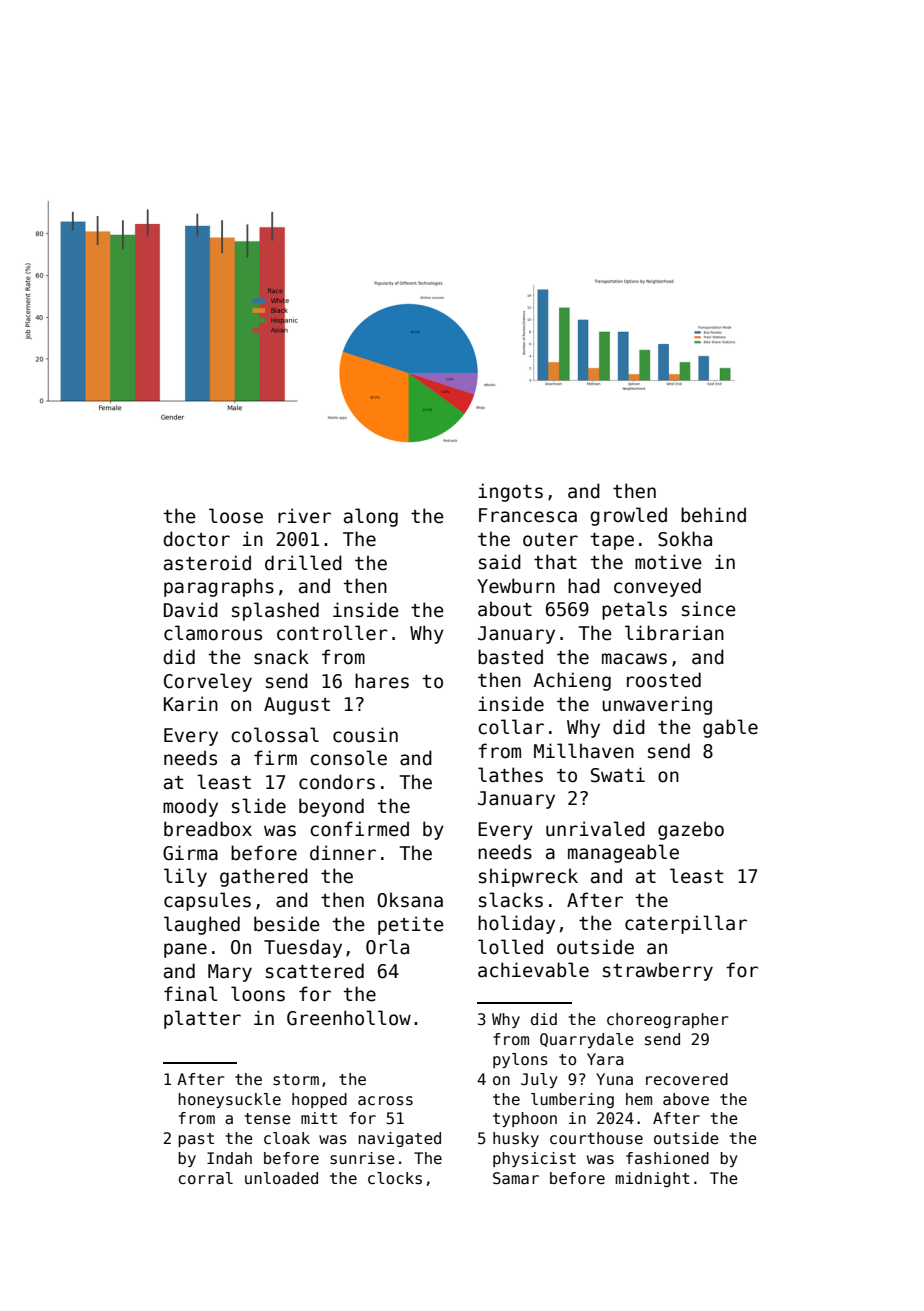 This page has height=1311, width=924. Describe the element at coordinates (657, 587) in the page. I see `conveyed` at that location.
